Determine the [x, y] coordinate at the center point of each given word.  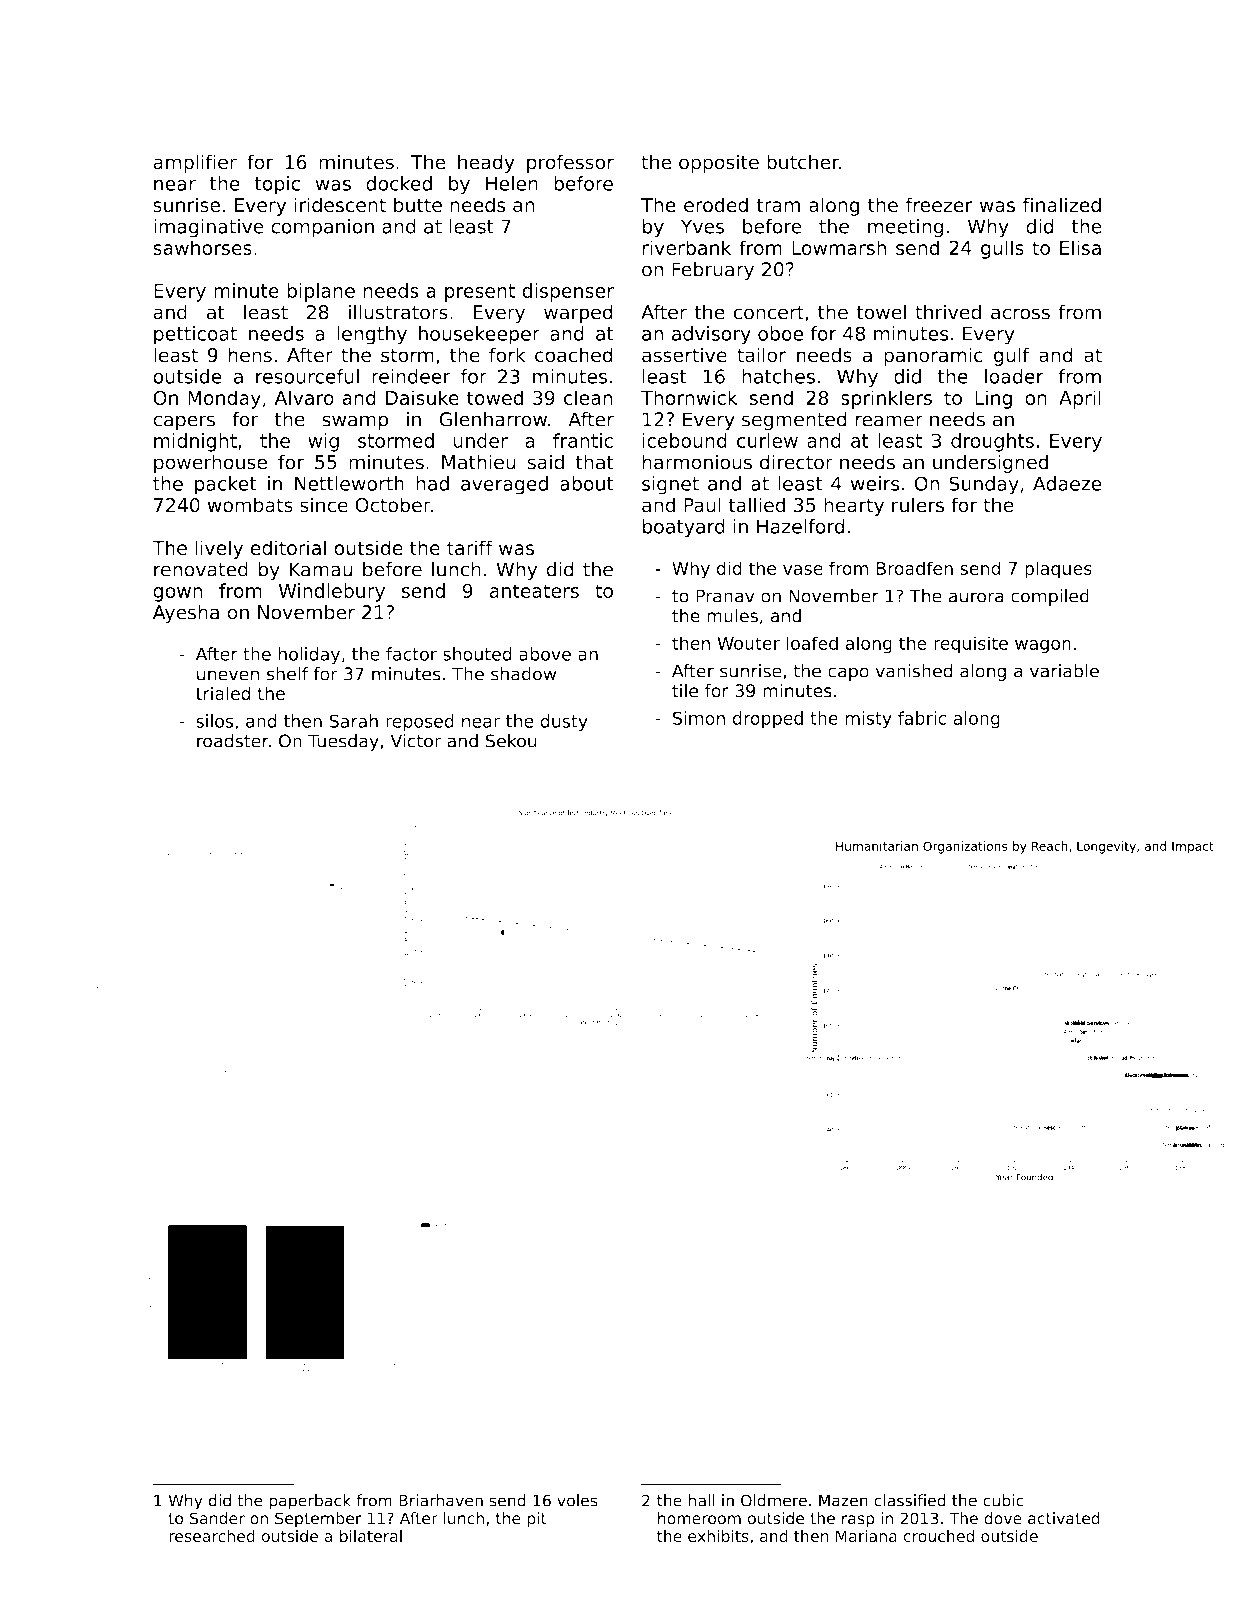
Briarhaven [441, 1500]
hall [701, 1500]
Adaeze [1067, 483]
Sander [217, 1518]
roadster [233, 741]
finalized [1062, 205]
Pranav [725, 596]
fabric [922, 718]
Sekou [511, 741]
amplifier [195, 163]
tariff [470, 547]
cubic [1003, 1500]
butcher [803, 162]
